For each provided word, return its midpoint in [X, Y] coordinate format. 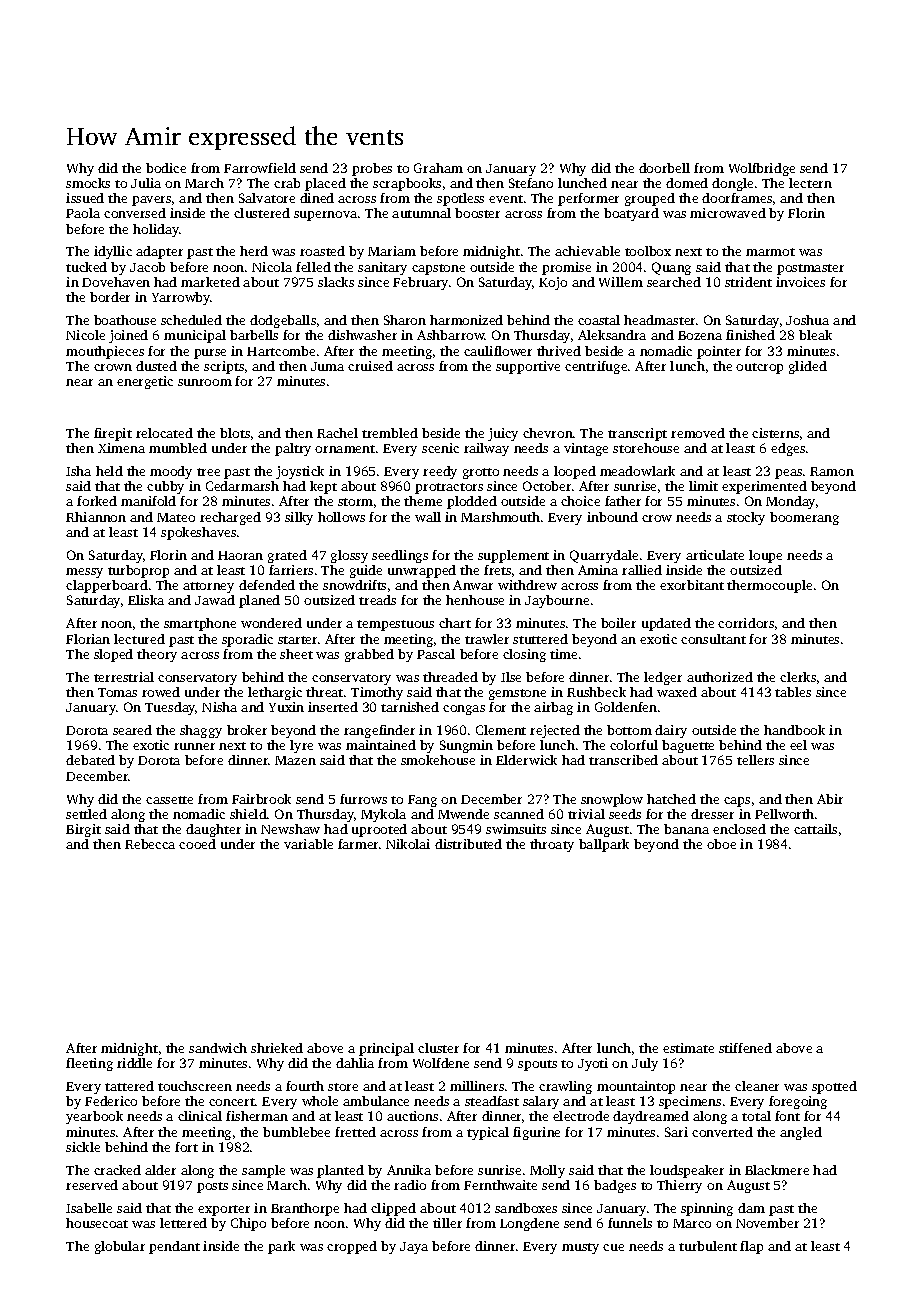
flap [751, 1247]
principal [386, 1049]
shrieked [277, 1048]
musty [580, 1248]
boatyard [631, 214]
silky [299, 518]
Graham [438, 168]
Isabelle [89, 1208]
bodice [166, 168]
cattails [815, 829]
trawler [487, 639]
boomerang [804, 518]
